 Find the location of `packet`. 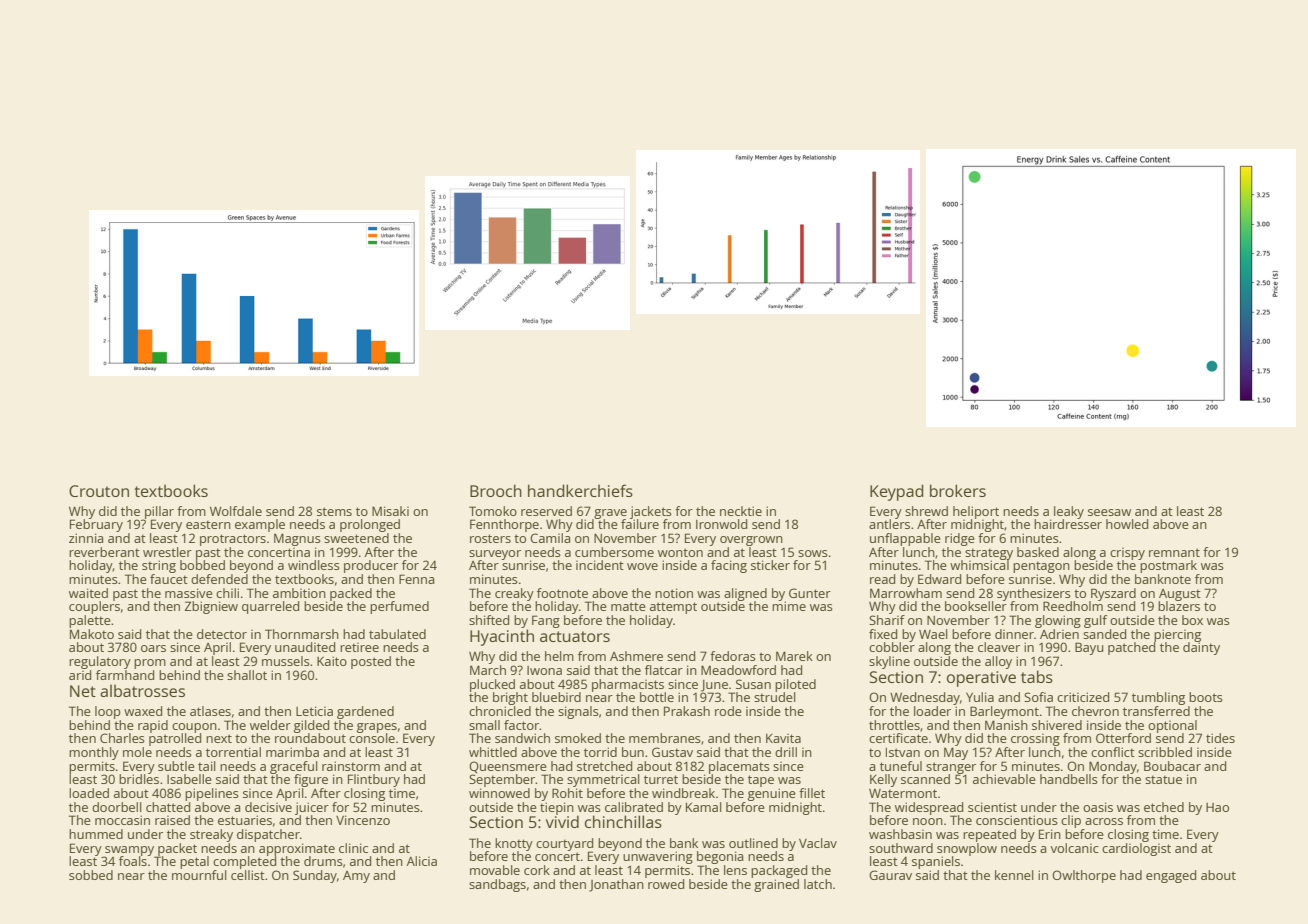

packet is located at coordinates (177, 849).
